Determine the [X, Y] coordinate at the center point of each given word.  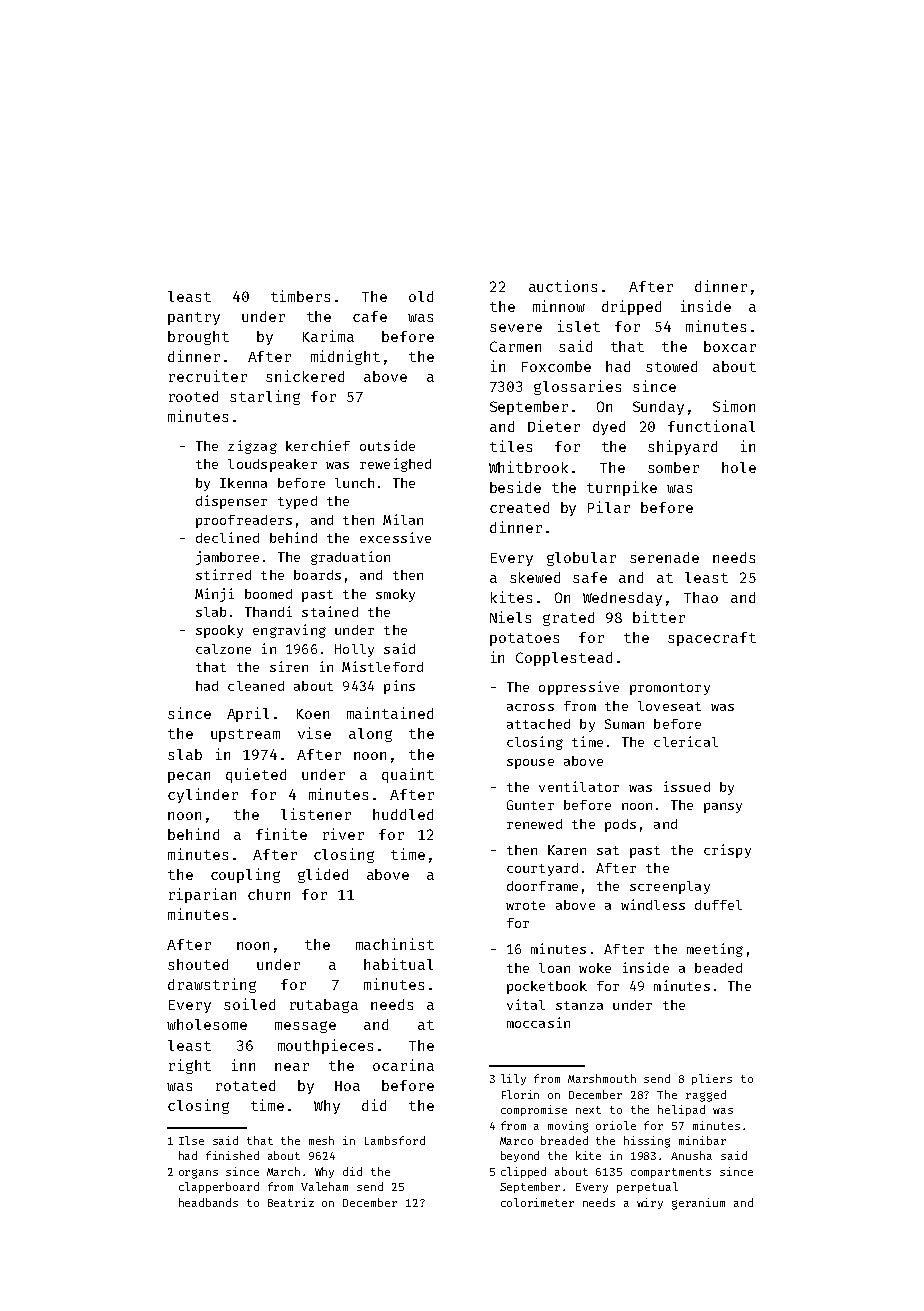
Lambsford [395, 1140]
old [421, 296]
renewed [534, 824]
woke [595, 968]
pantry [194, 318]
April [248, 714]
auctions [563, 286]
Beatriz [291, 1202]
